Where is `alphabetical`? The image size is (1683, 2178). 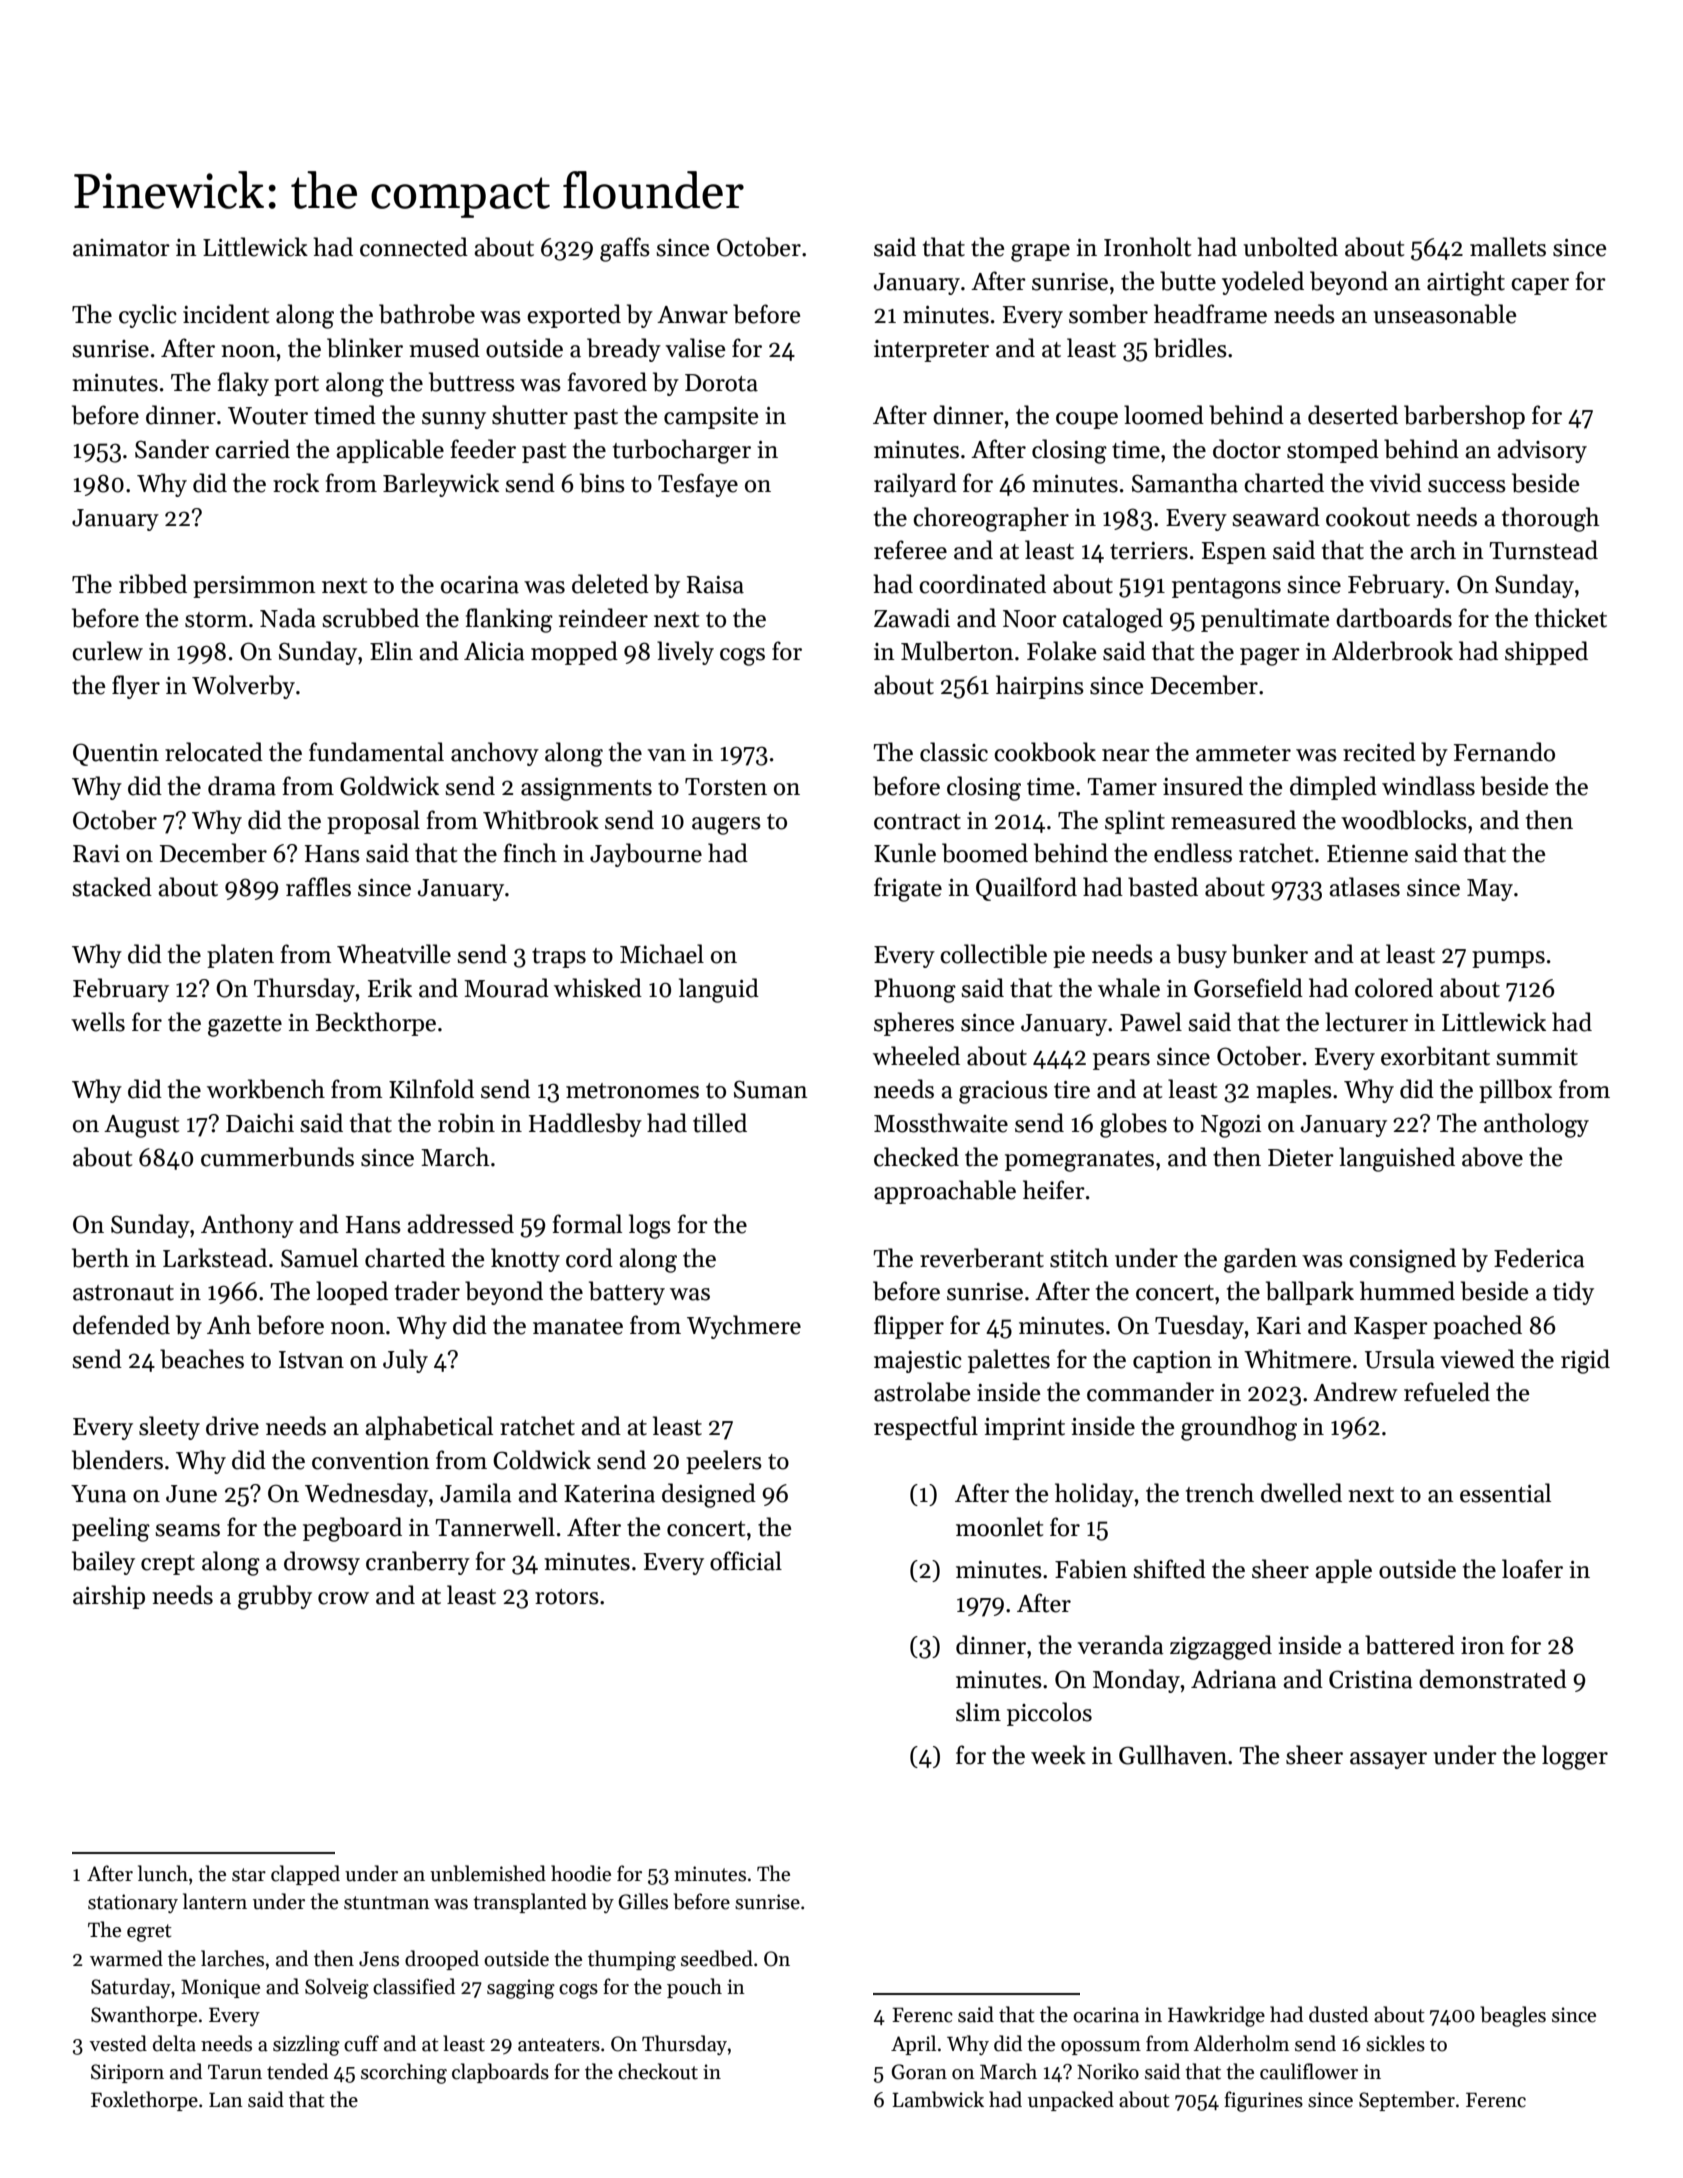 alphabetical is located at coordinates (429, 1428).
